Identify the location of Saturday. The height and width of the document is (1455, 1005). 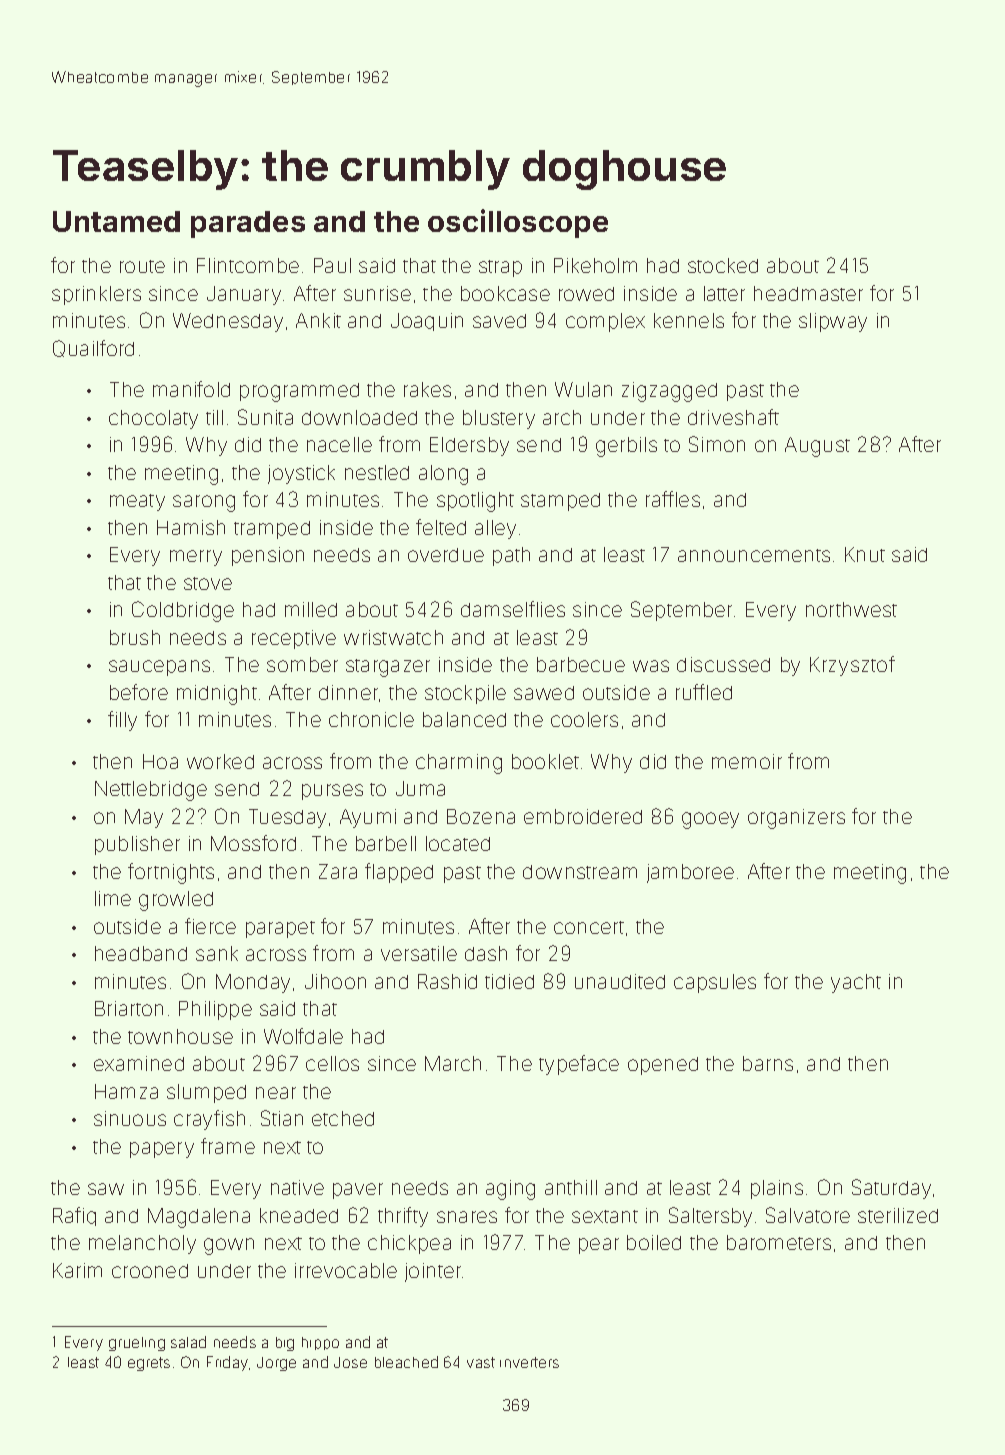
(891, 1189).
